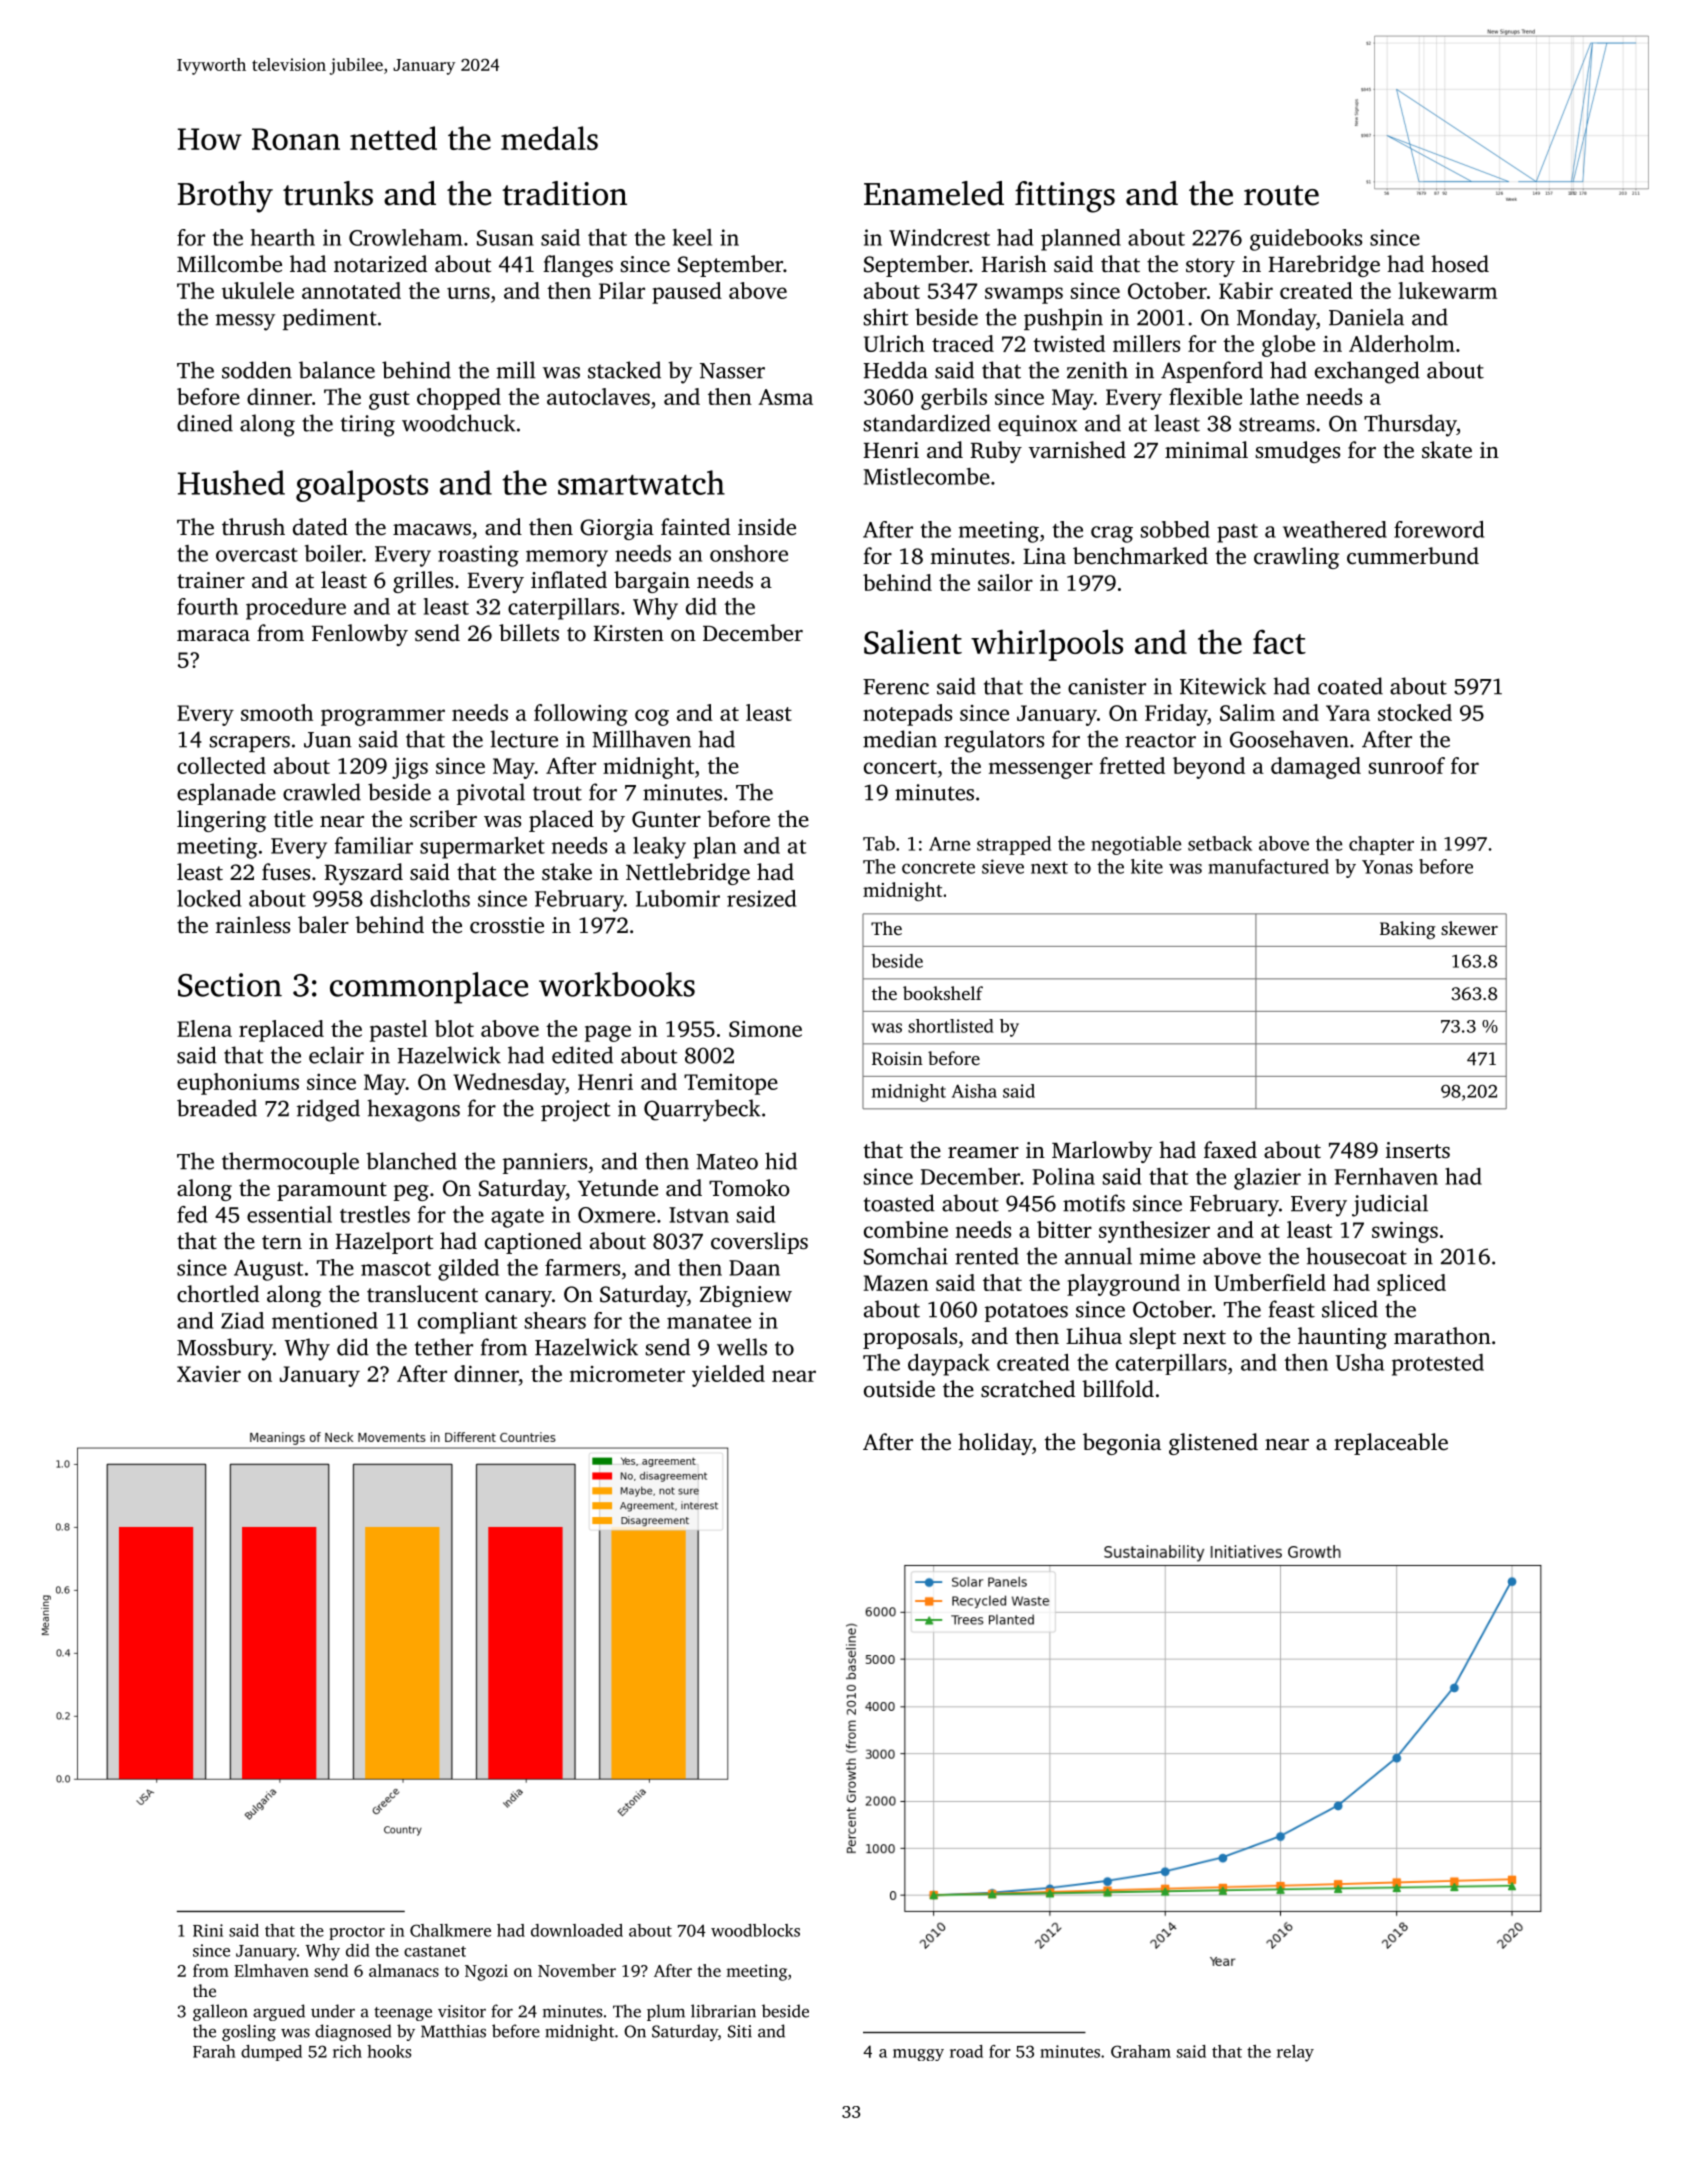  Describe the element at coordinates (253, 526) in the document. I see `thrush` at that location.
